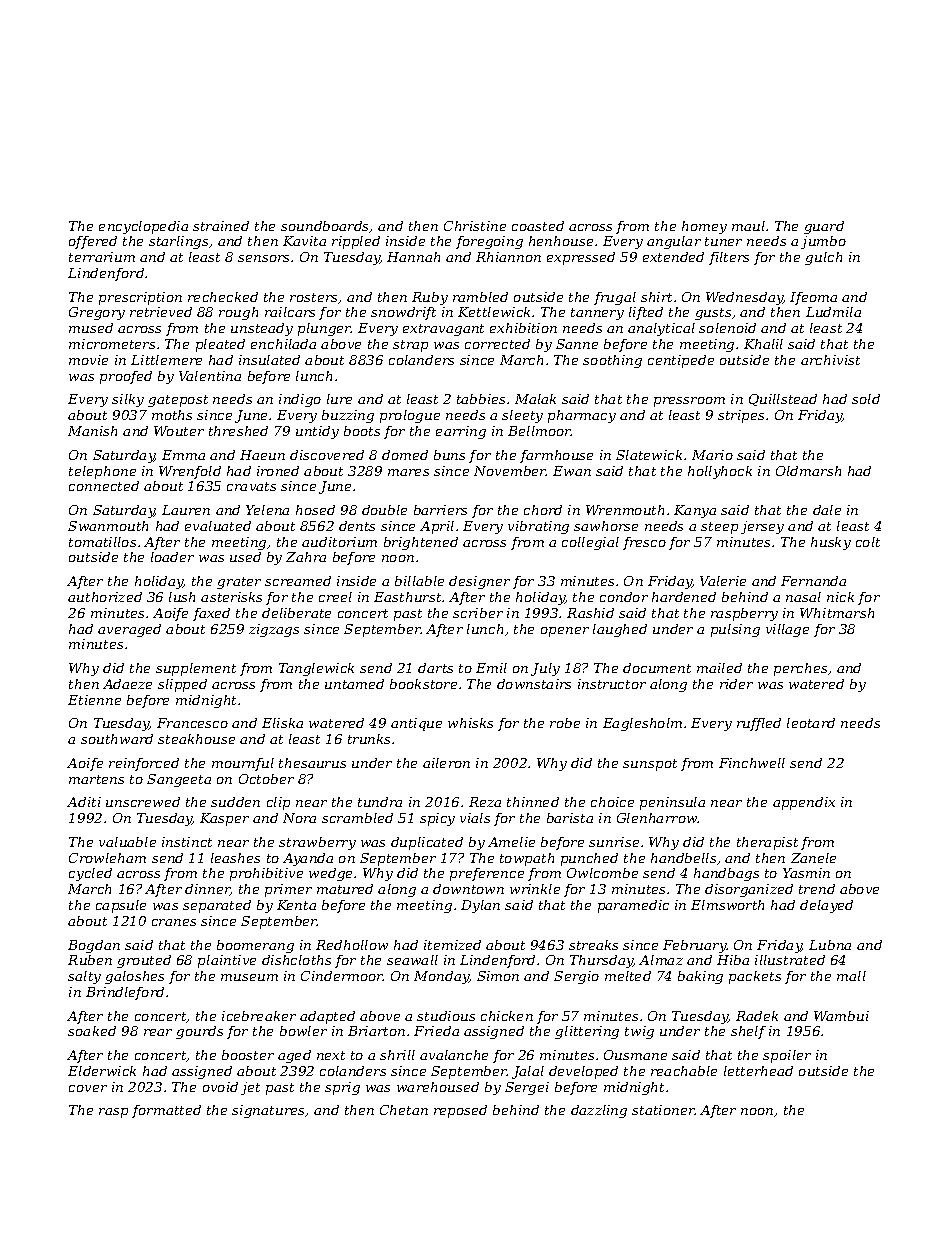  What do you see at coordinates (804, 803) in the screenshot?
I see `appendix` at bounding box center [804, 803].
